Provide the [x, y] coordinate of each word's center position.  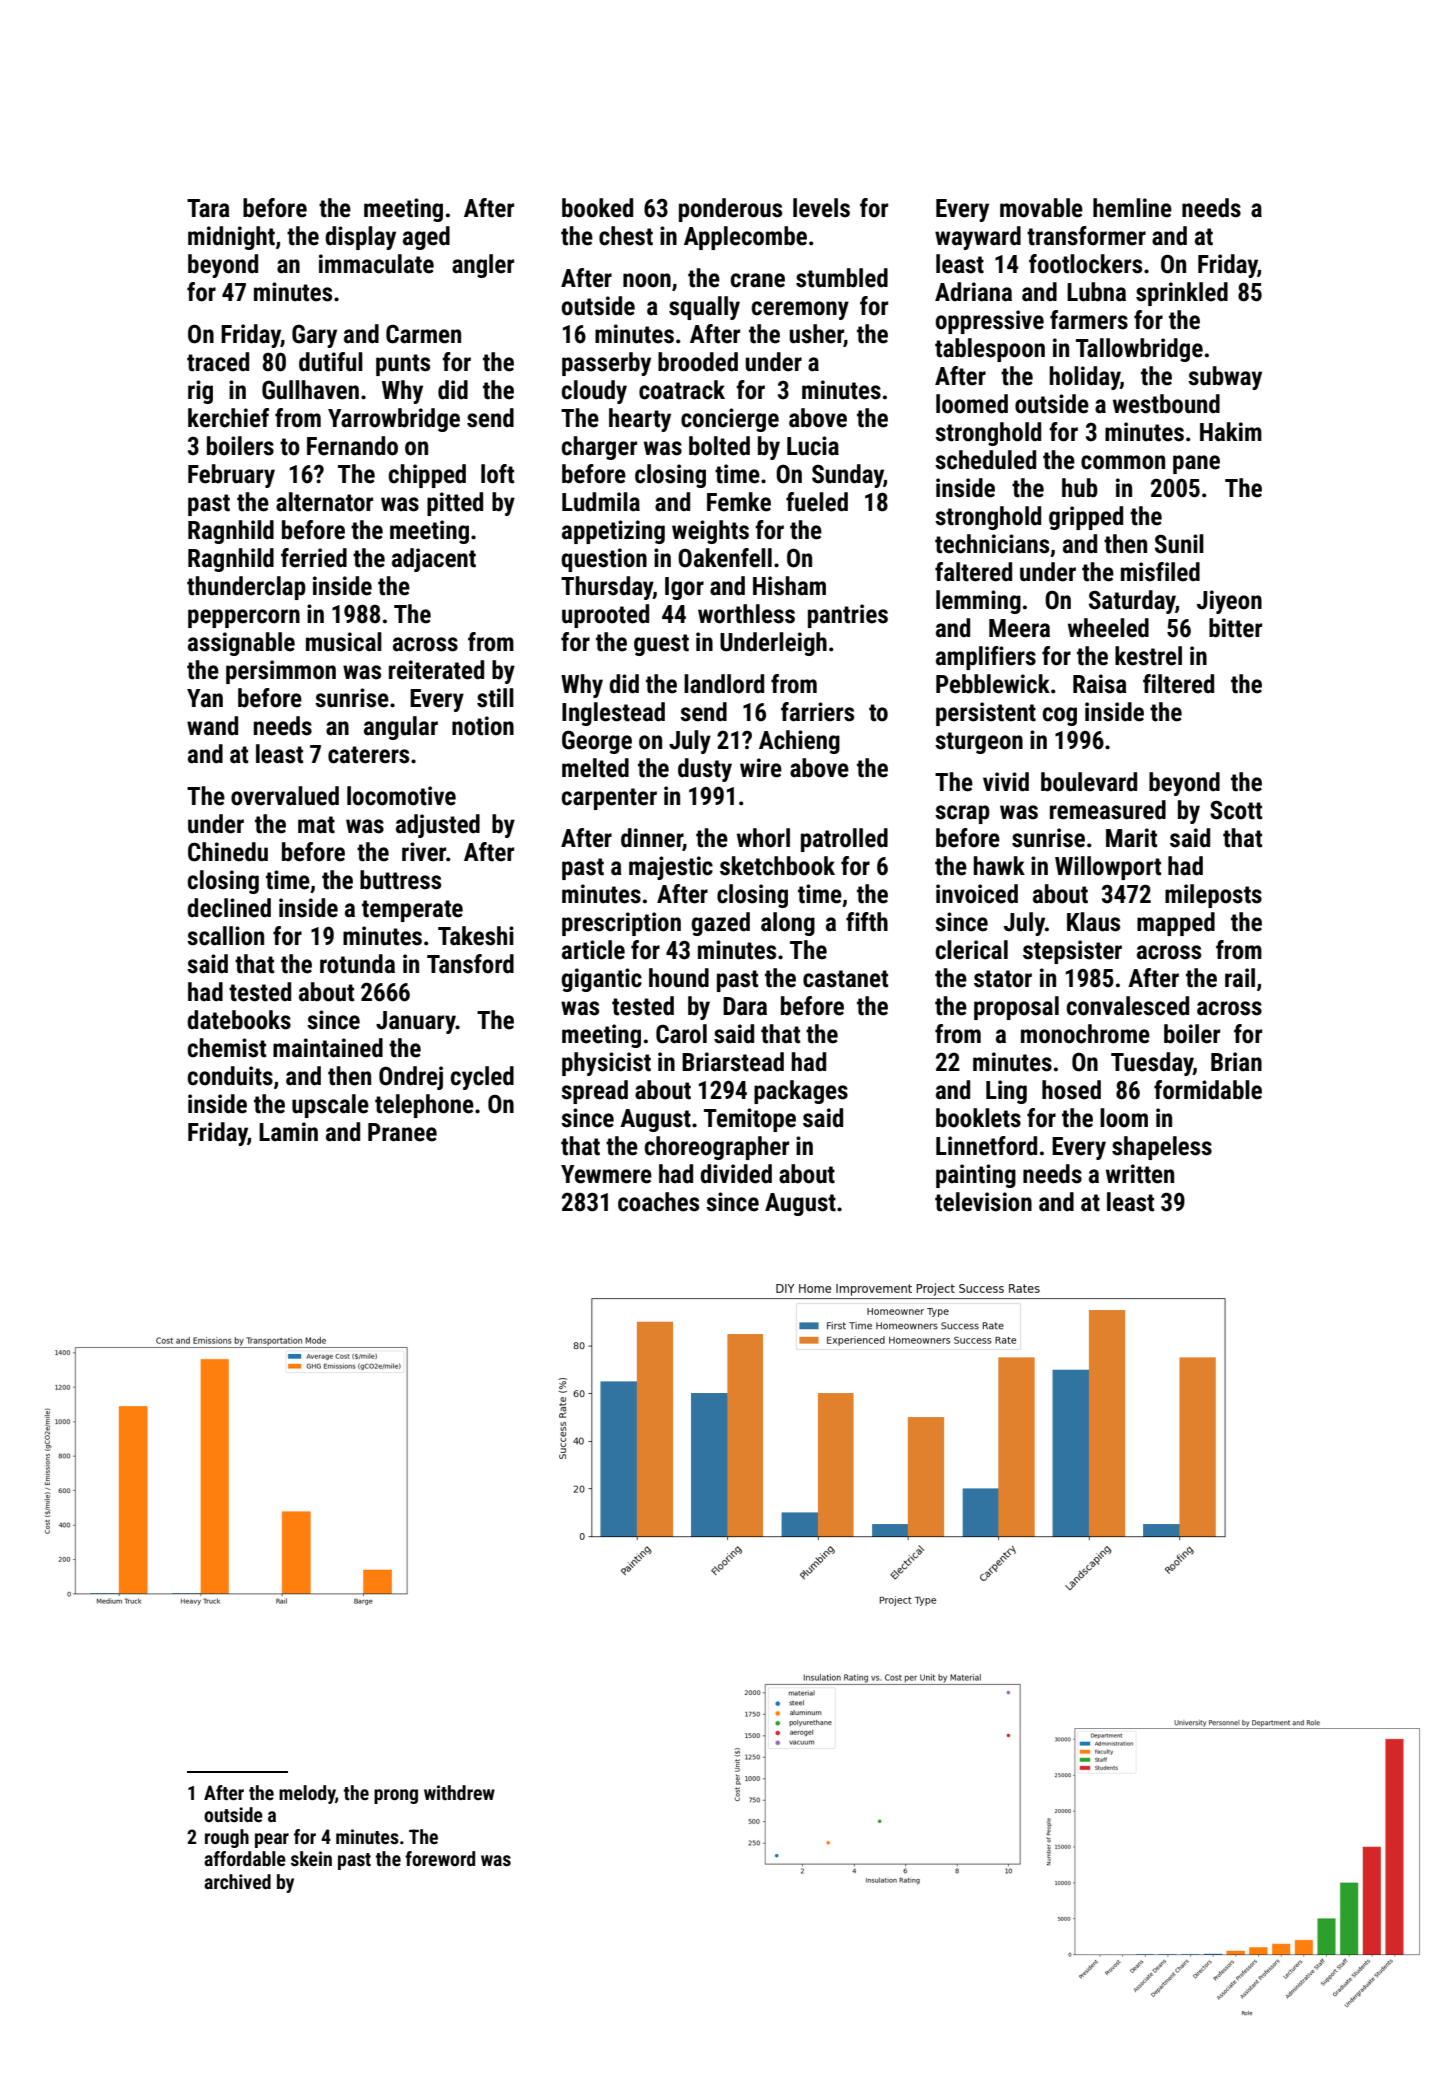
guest [661, 645]
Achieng [799, 742]
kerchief [228, 418]
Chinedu [228, 852]
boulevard [1089, 782]
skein [311, 1858]
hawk [999, 866]
